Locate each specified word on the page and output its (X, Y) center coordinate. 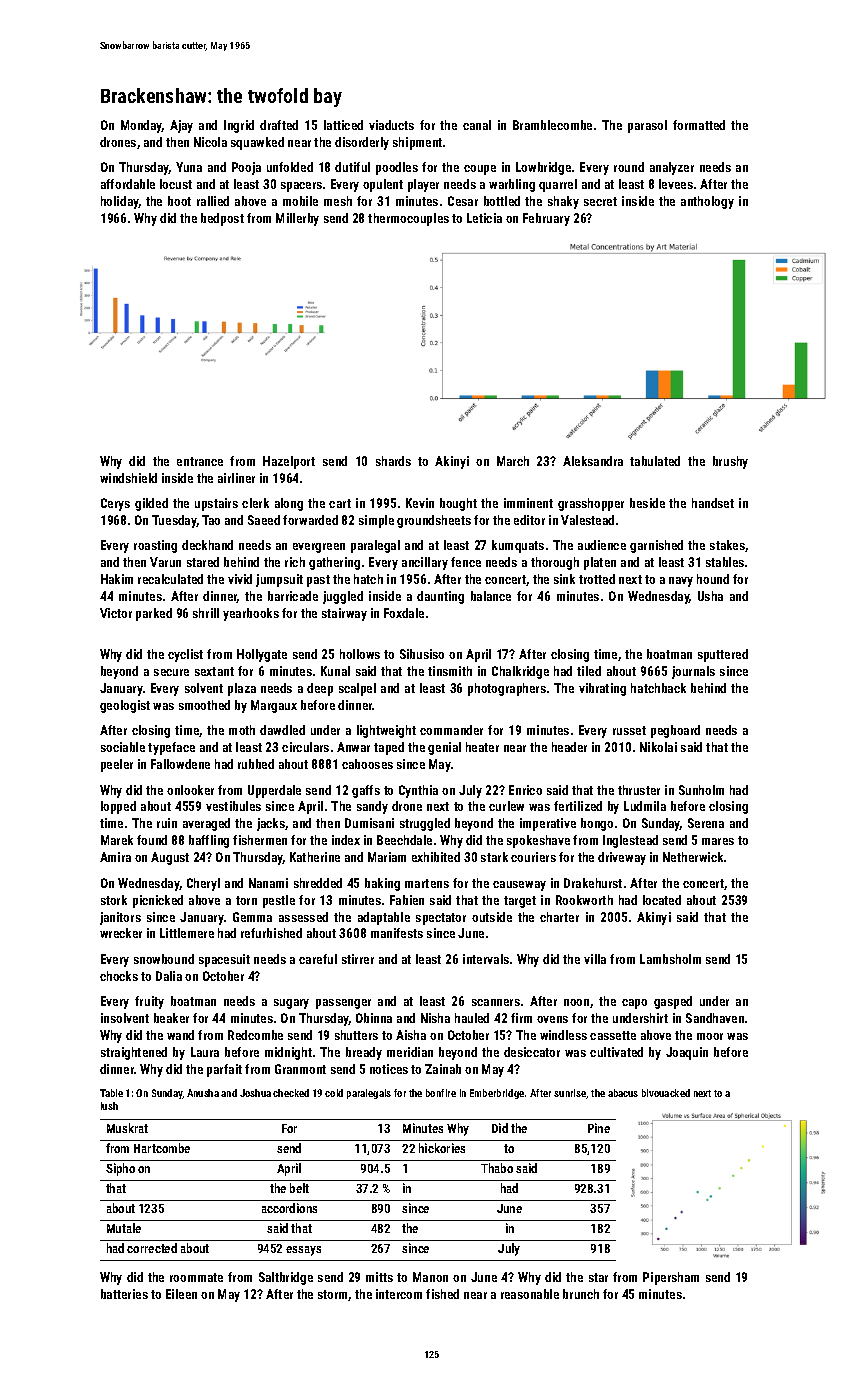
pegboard (675, 731)
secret (600, 201)
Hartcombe (162, 1148)
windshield (128, 478)
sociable (123, 747)
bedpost (222, 219)
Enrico (525, 790)
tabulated (655, 461)
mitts (379, 1277)
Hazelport (289, 462)
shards (393, 461)
